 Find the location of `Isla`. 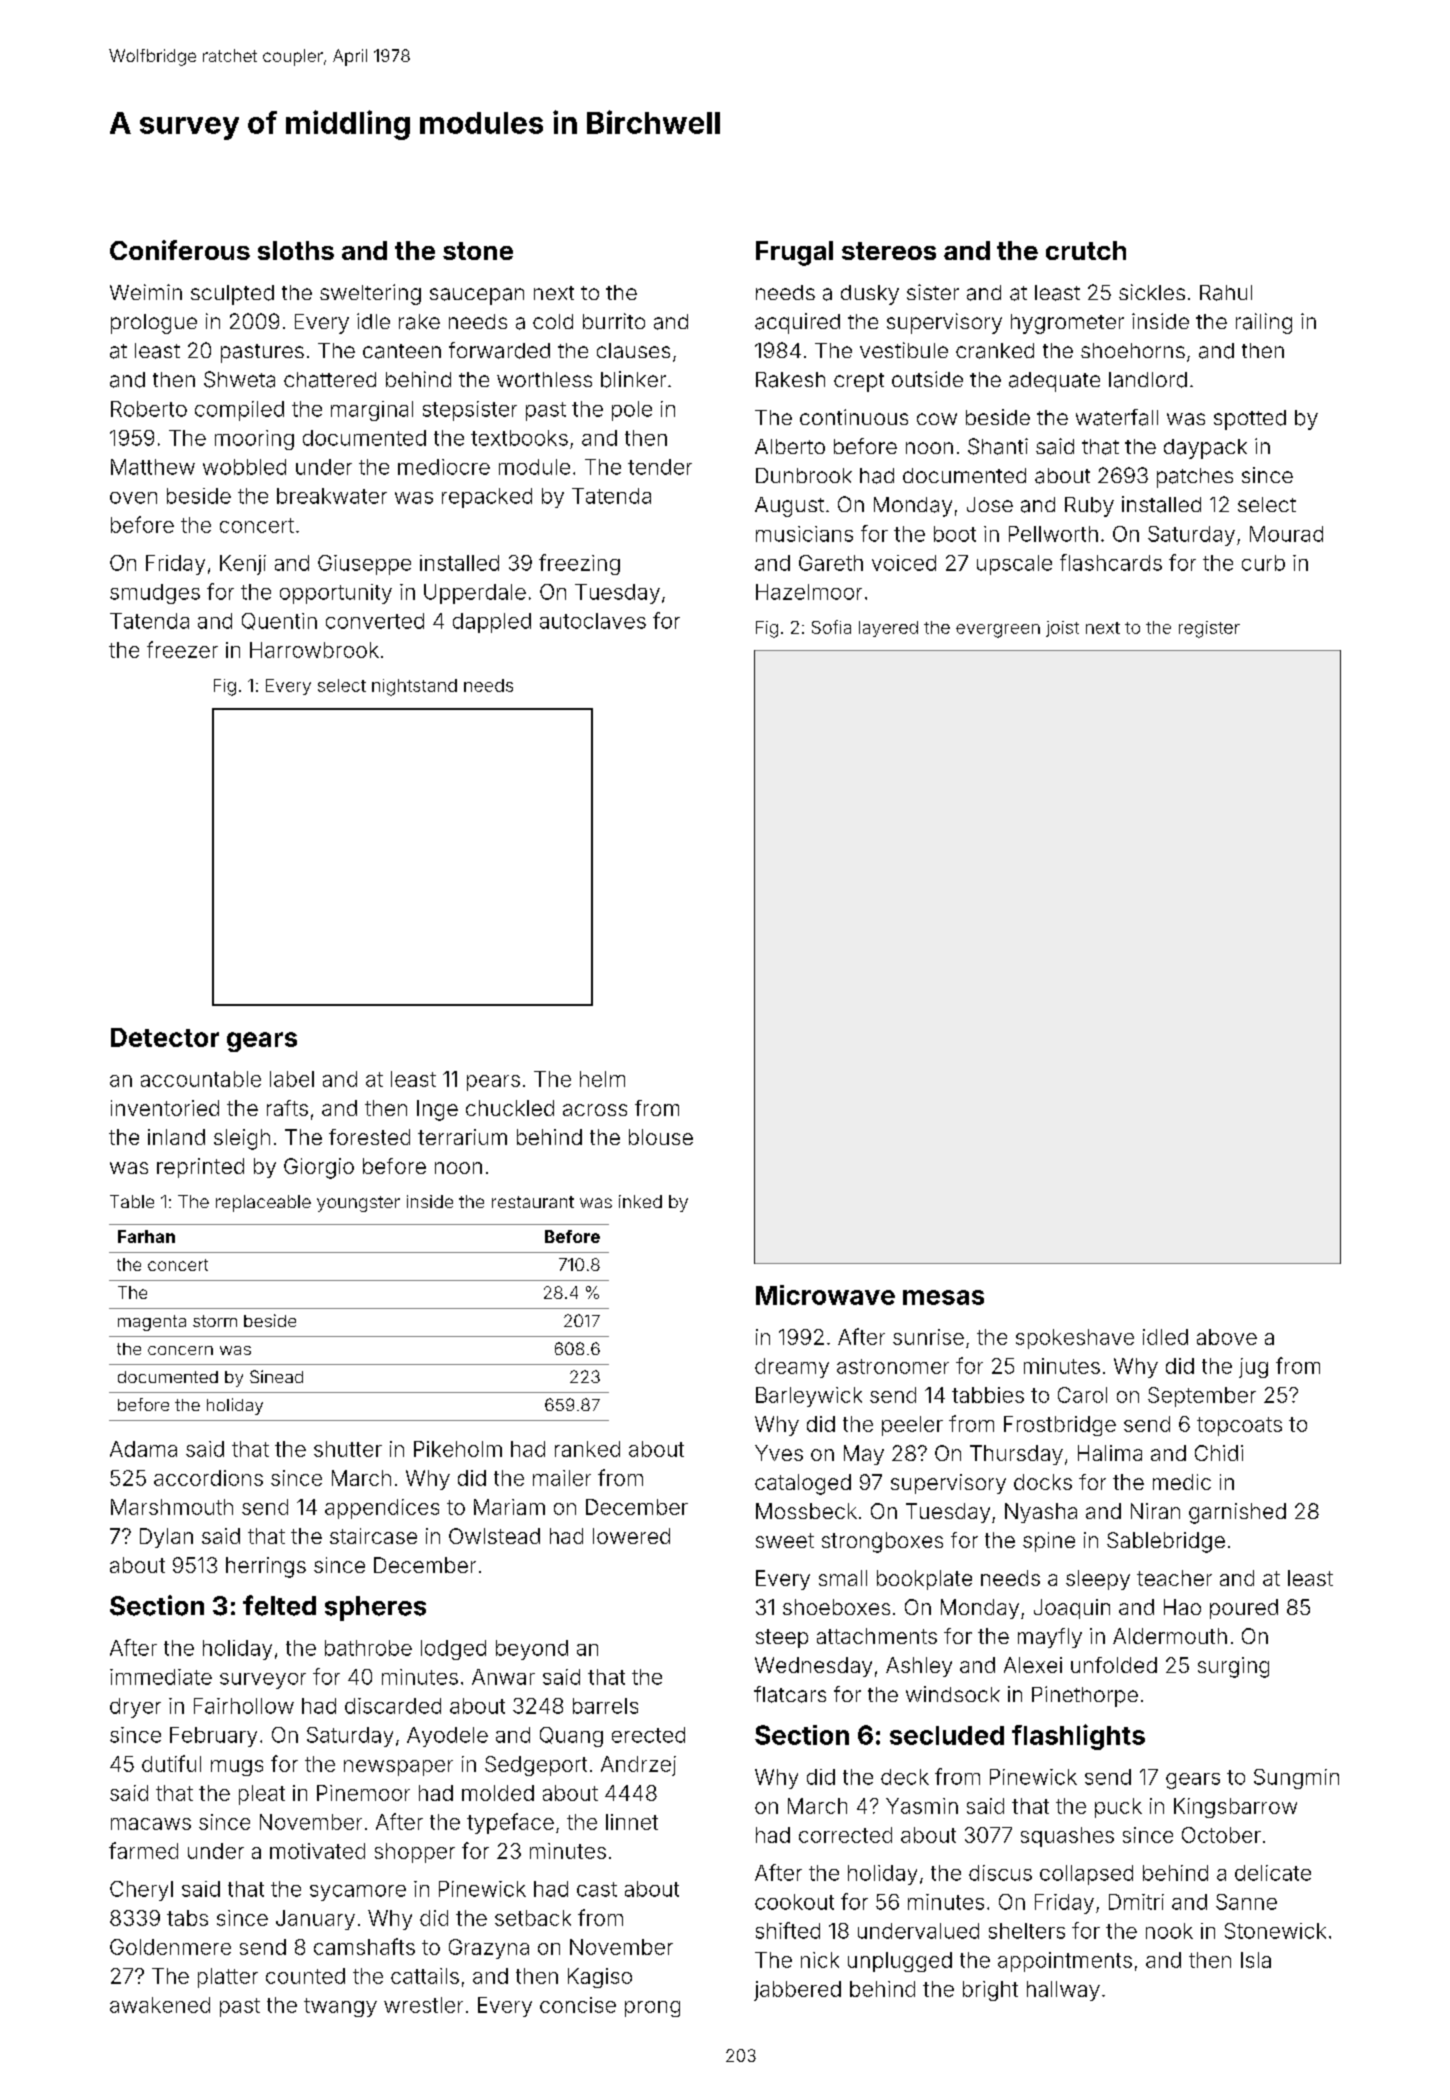

Isla is located at coordinates (1256, 1960).
